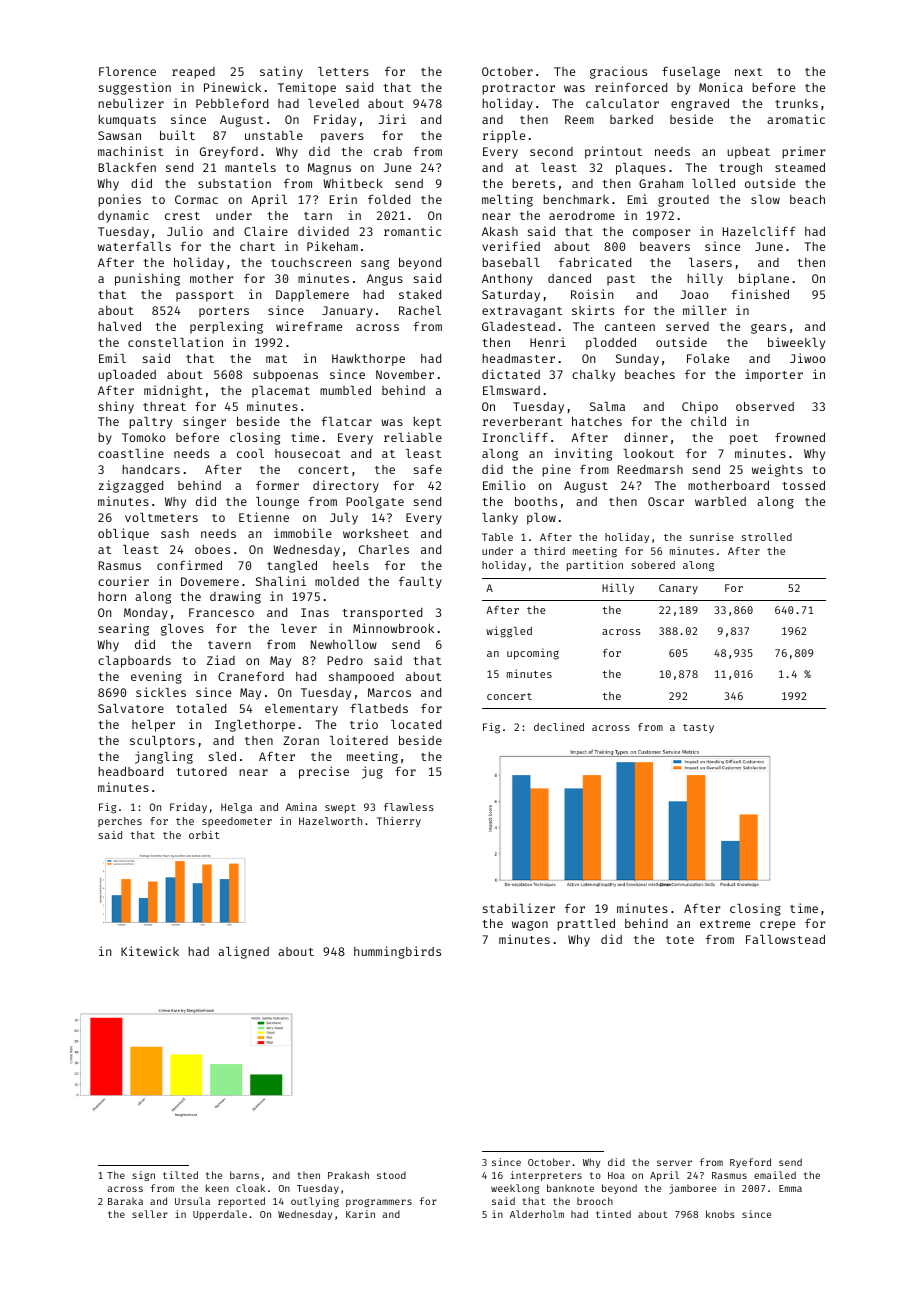  I want to click on Zoran, so click(301, 740).
